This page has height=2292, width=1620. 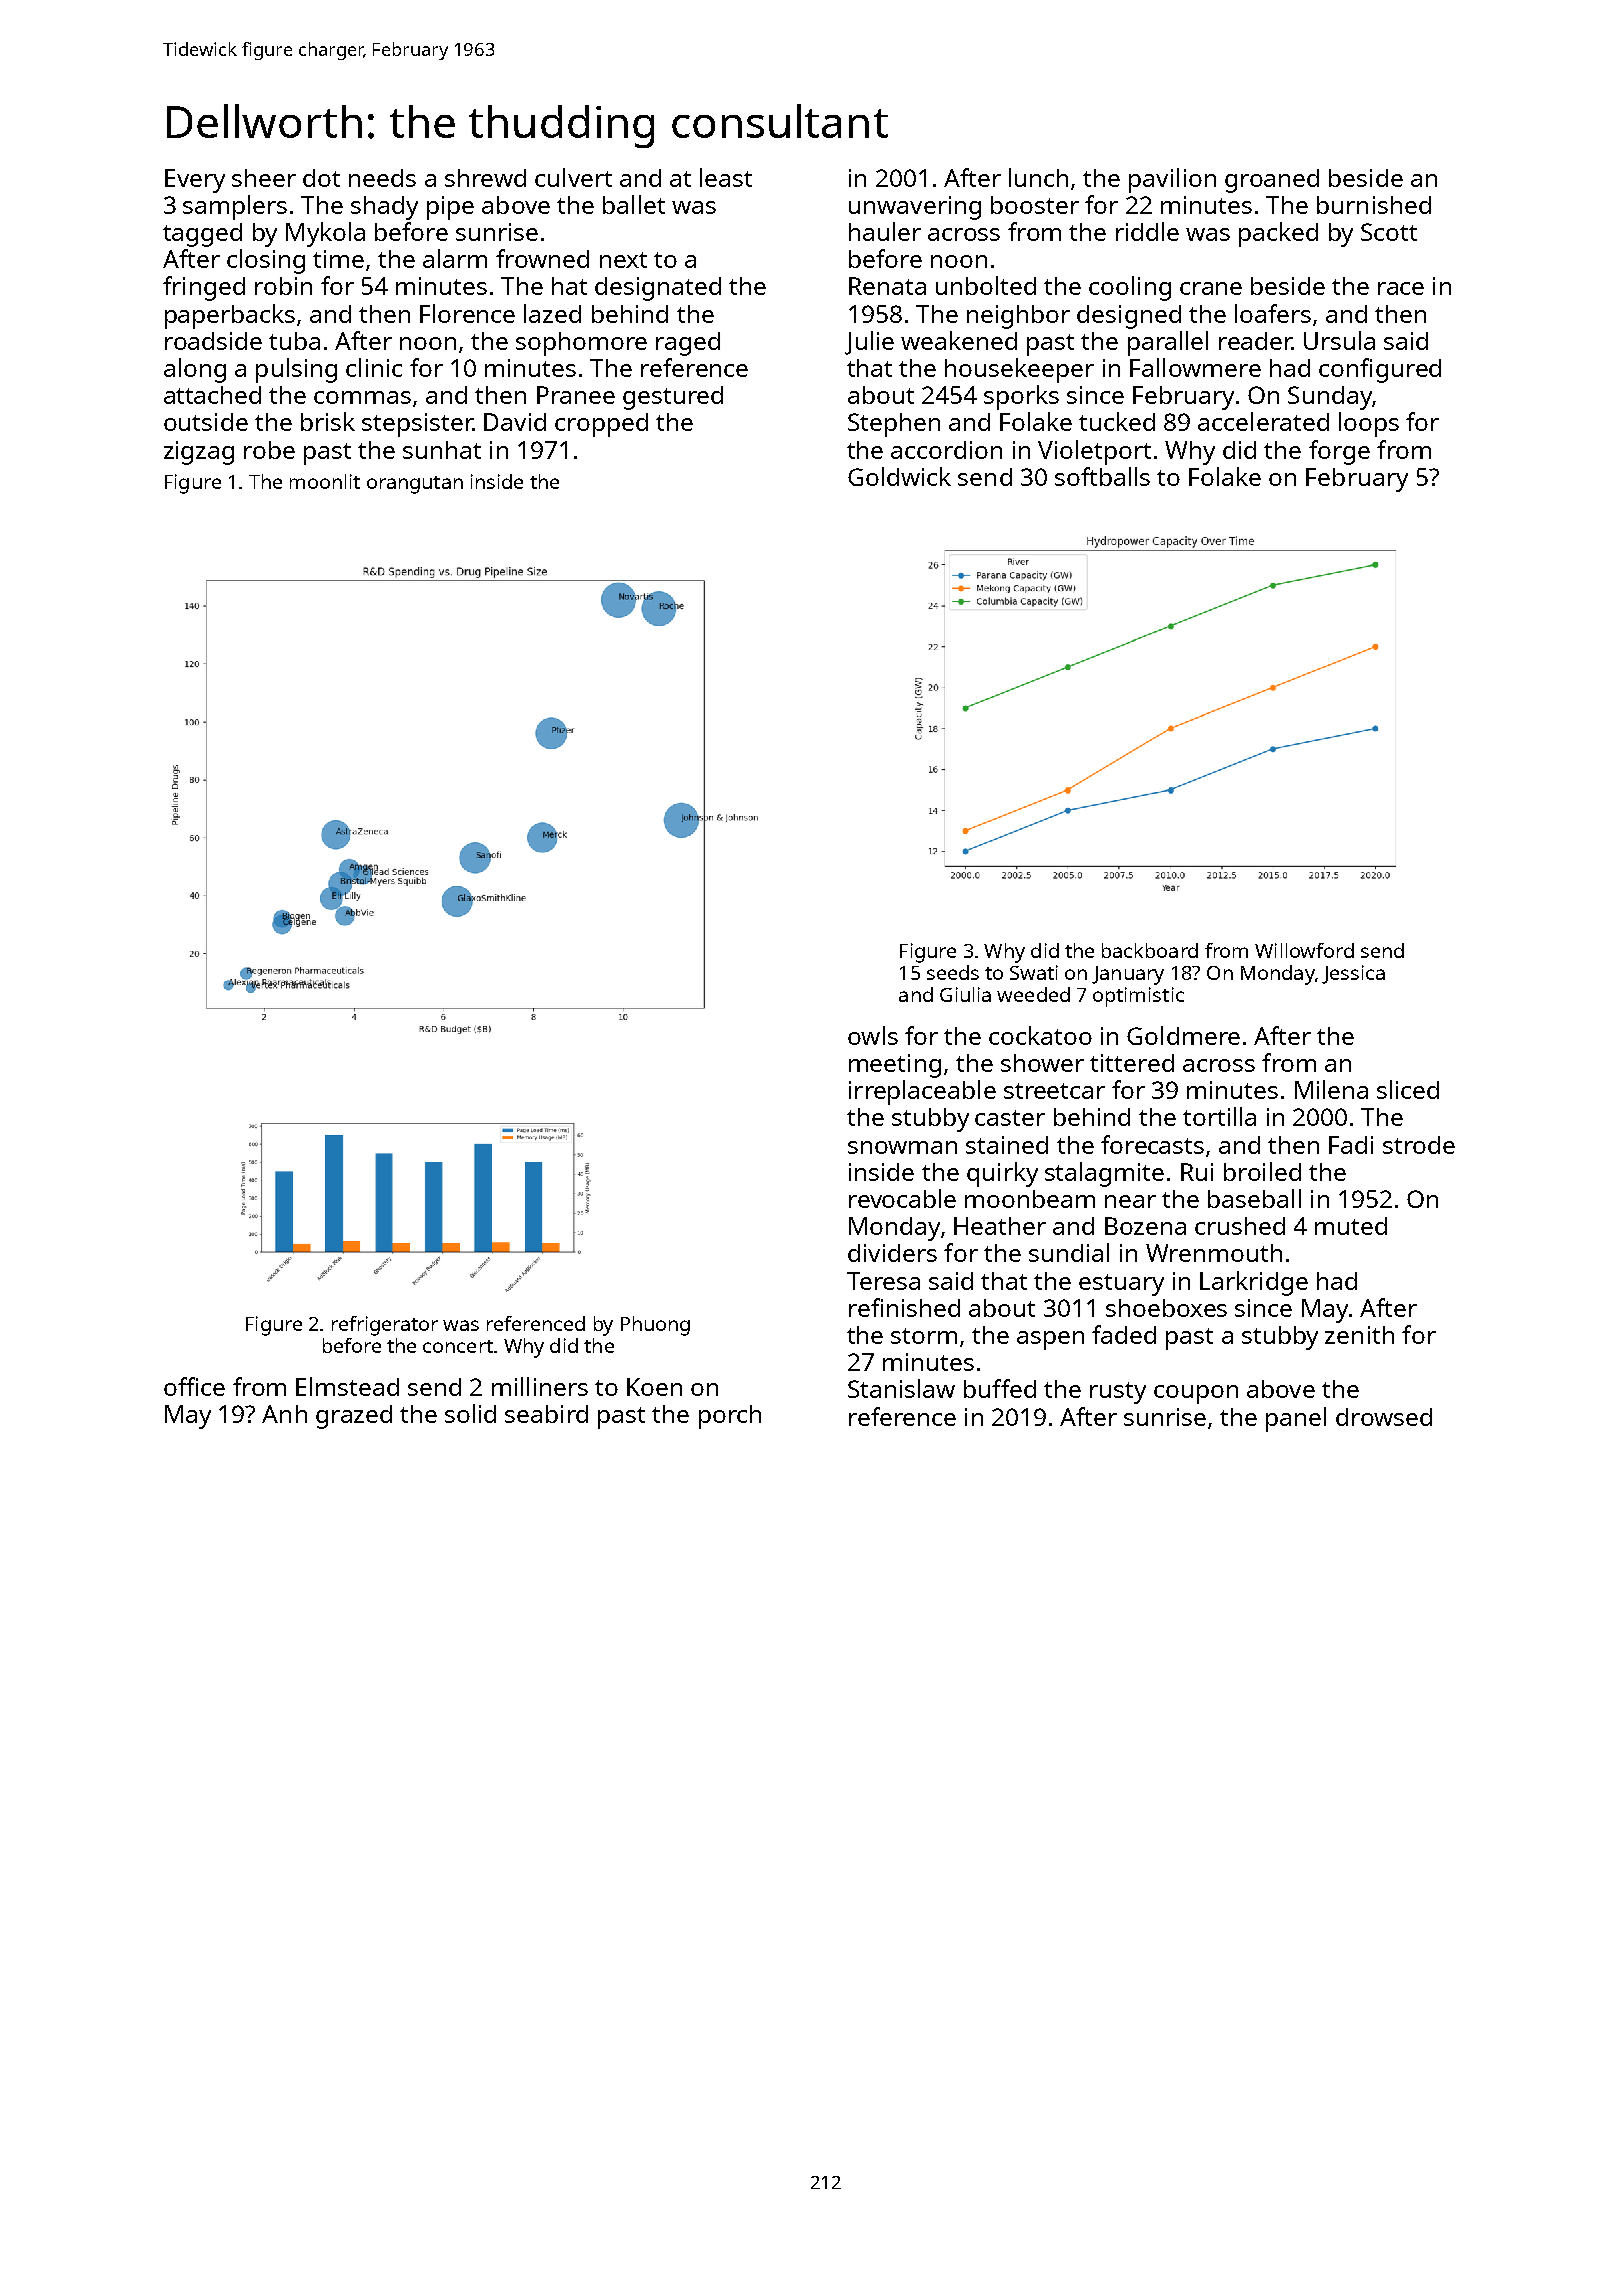 What do you see at coordinates (883, 1281) in the page?
I see `Teresa` at bounding box center [883, 1281].
